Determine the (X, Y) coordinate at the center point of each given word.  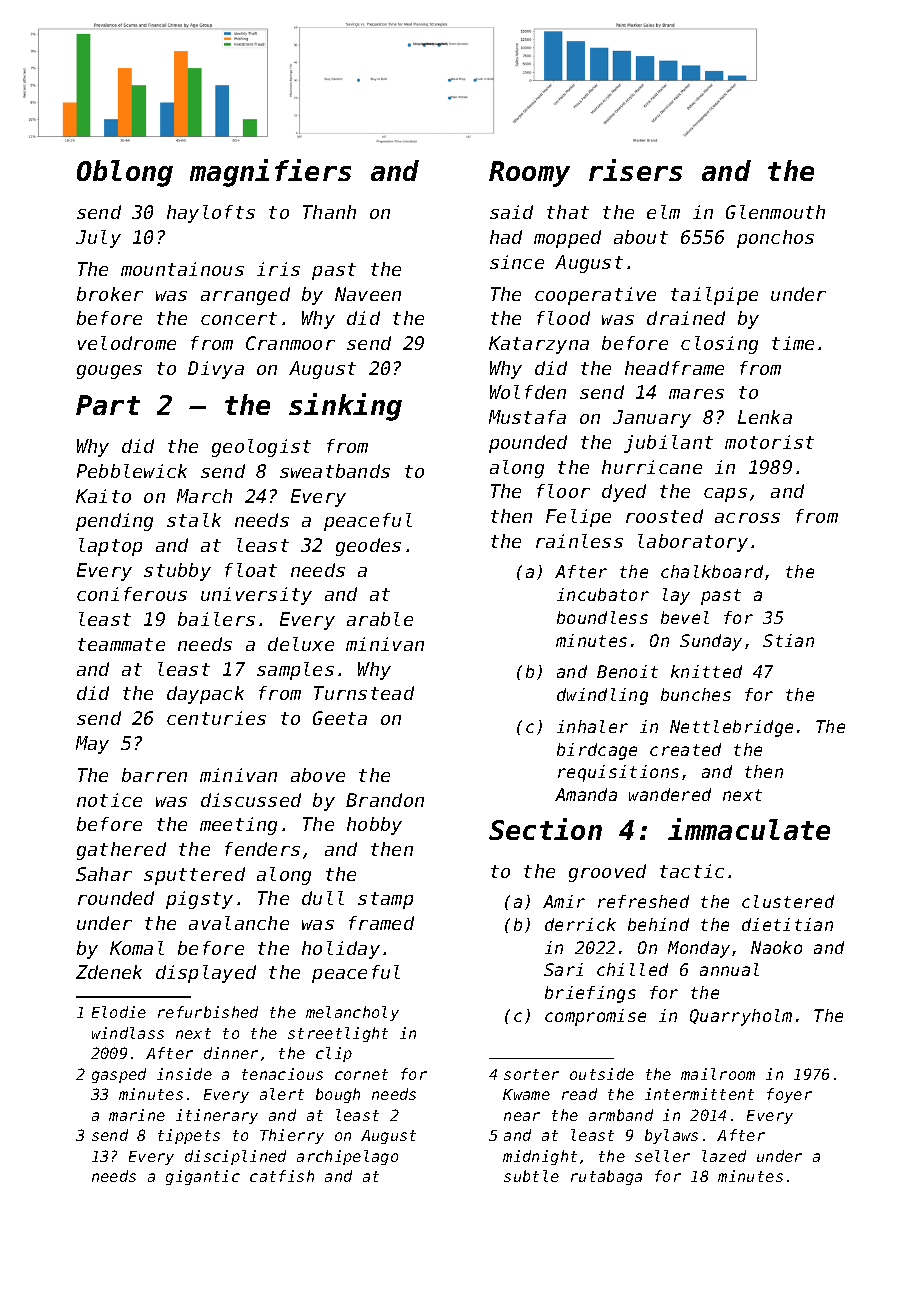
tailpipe (714, 296)
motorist (769, 442)
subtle (531, 1176)
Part (108, 405)
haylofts (211, 214)
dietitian (787, 924)
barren (154, 775)
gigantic (203, 1177)
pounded (528, 444)
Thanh (329, 212)
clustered (788, 901)
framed (381, 923)
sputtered (194, 876)
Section (545, 829)
